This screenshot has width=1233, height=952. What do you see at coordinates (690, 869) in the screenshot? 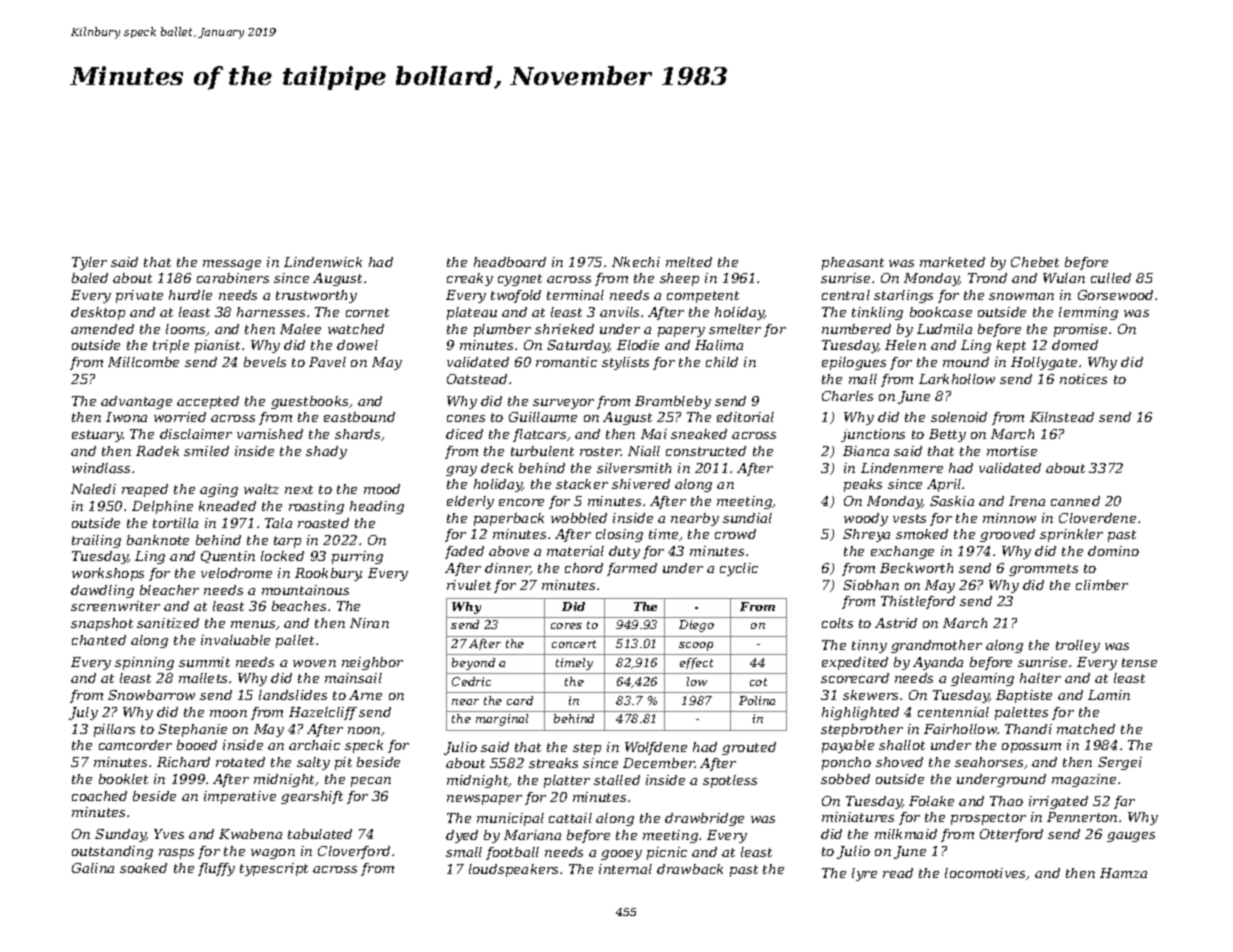
I see `drawback` at bounding box center [690, 869].
